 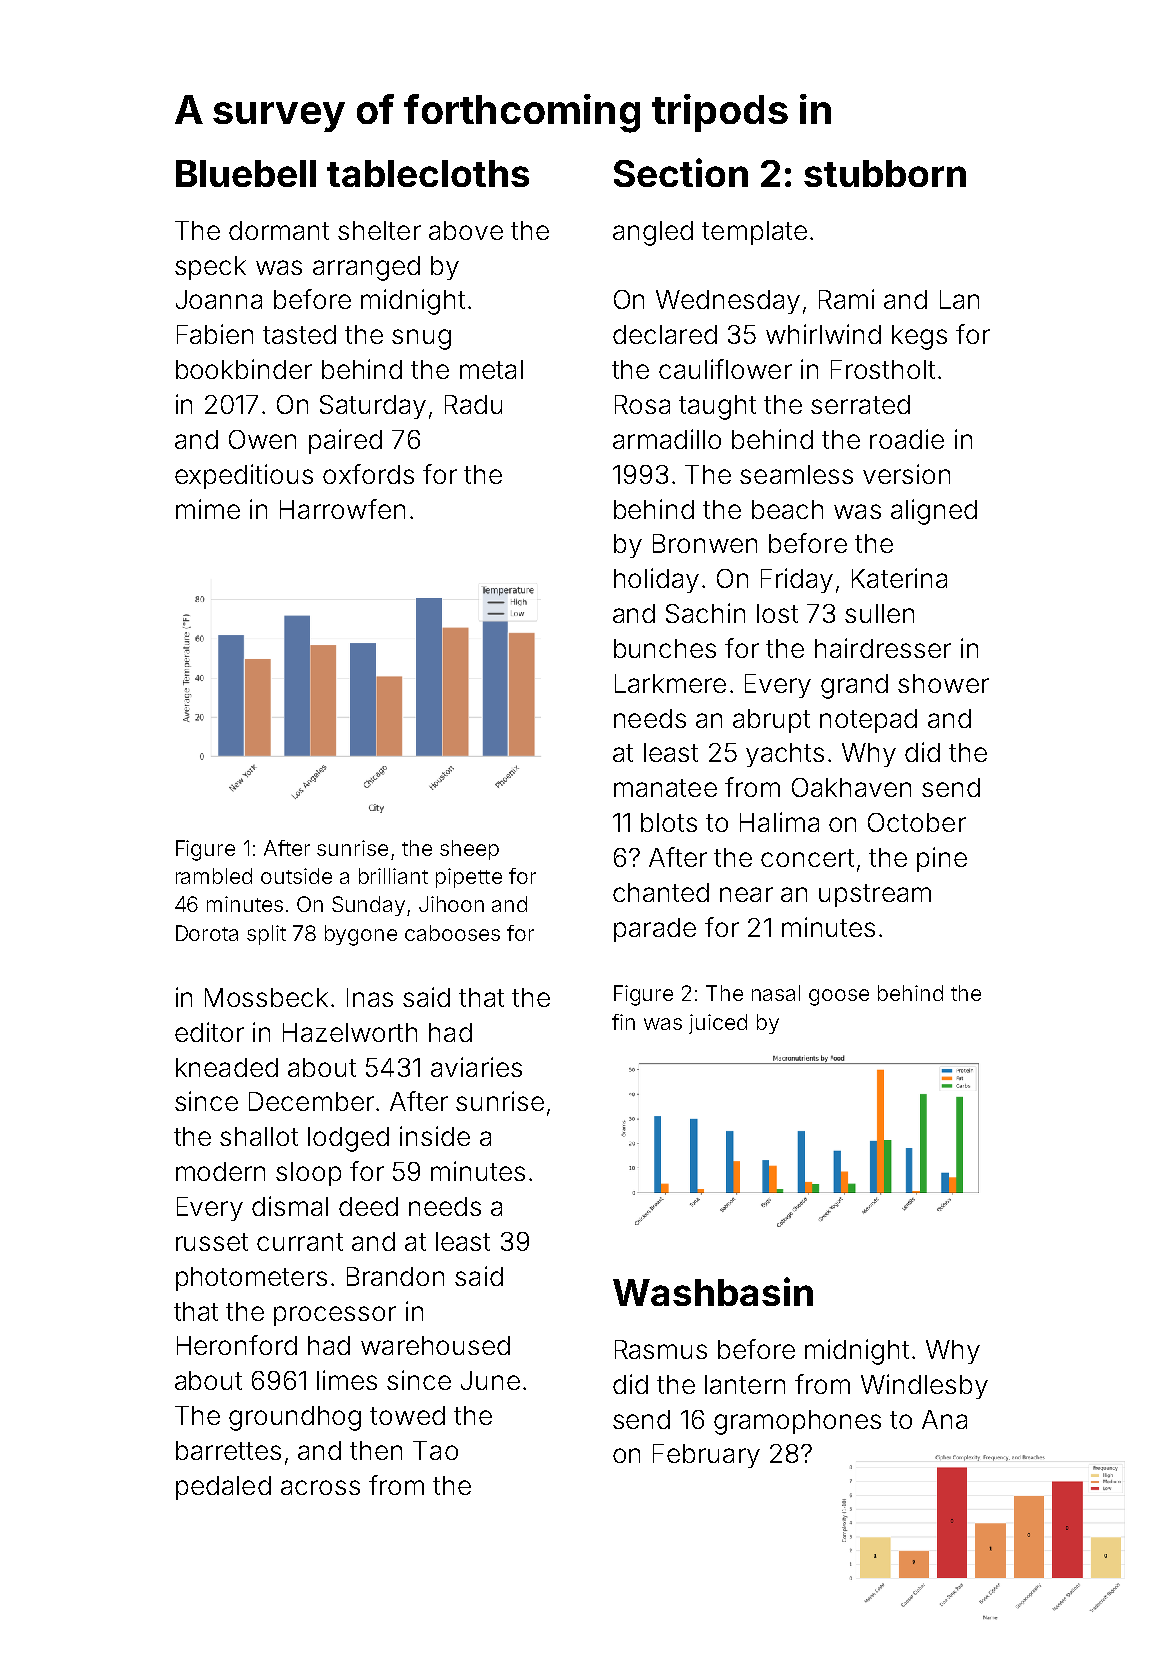 What do you see at coordinates (421, 339) in the screenshot?
I see `snug` at bounding box center [421, 339].
